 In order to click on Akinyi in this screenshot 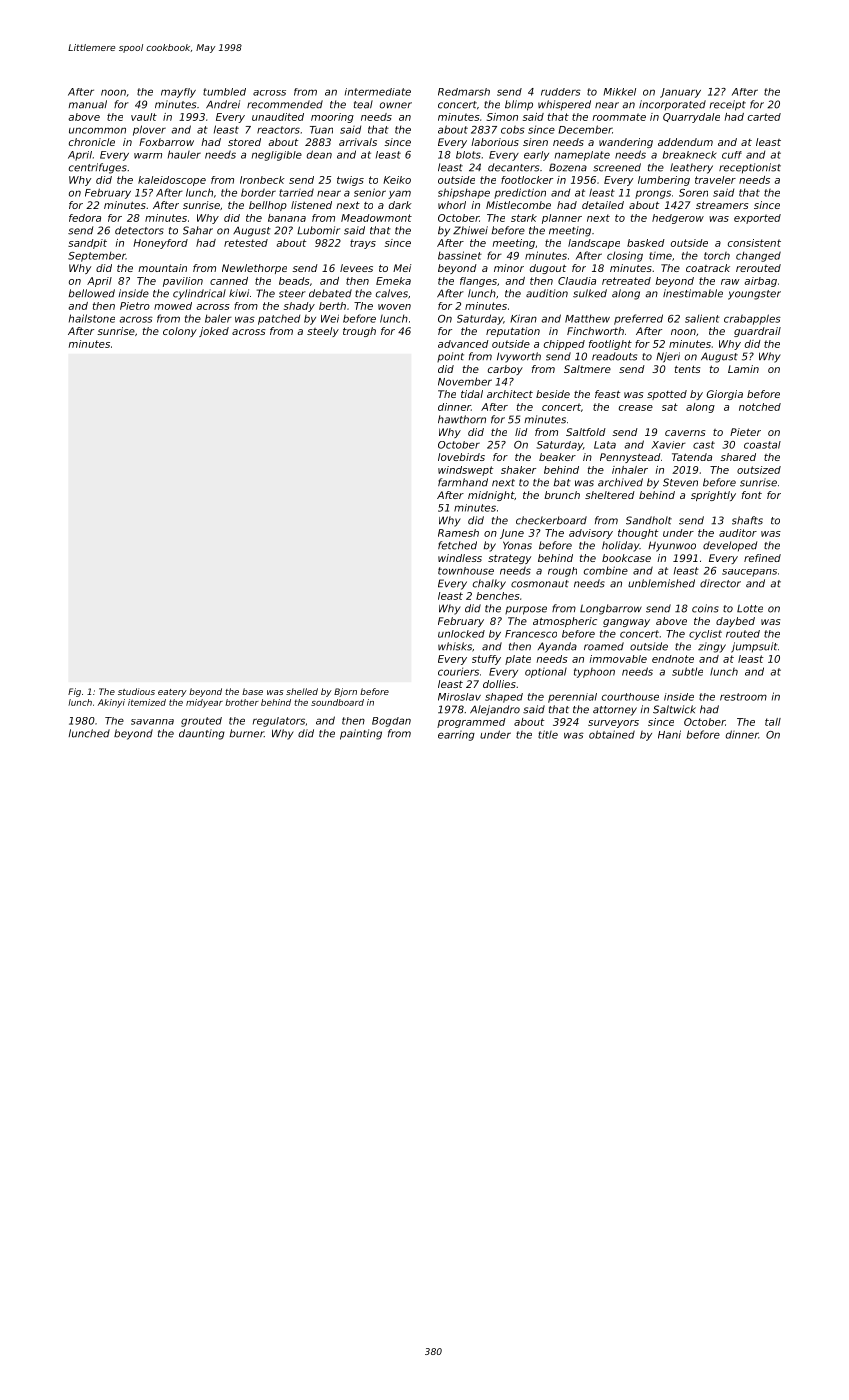, I will do `click(111, 703)`.
